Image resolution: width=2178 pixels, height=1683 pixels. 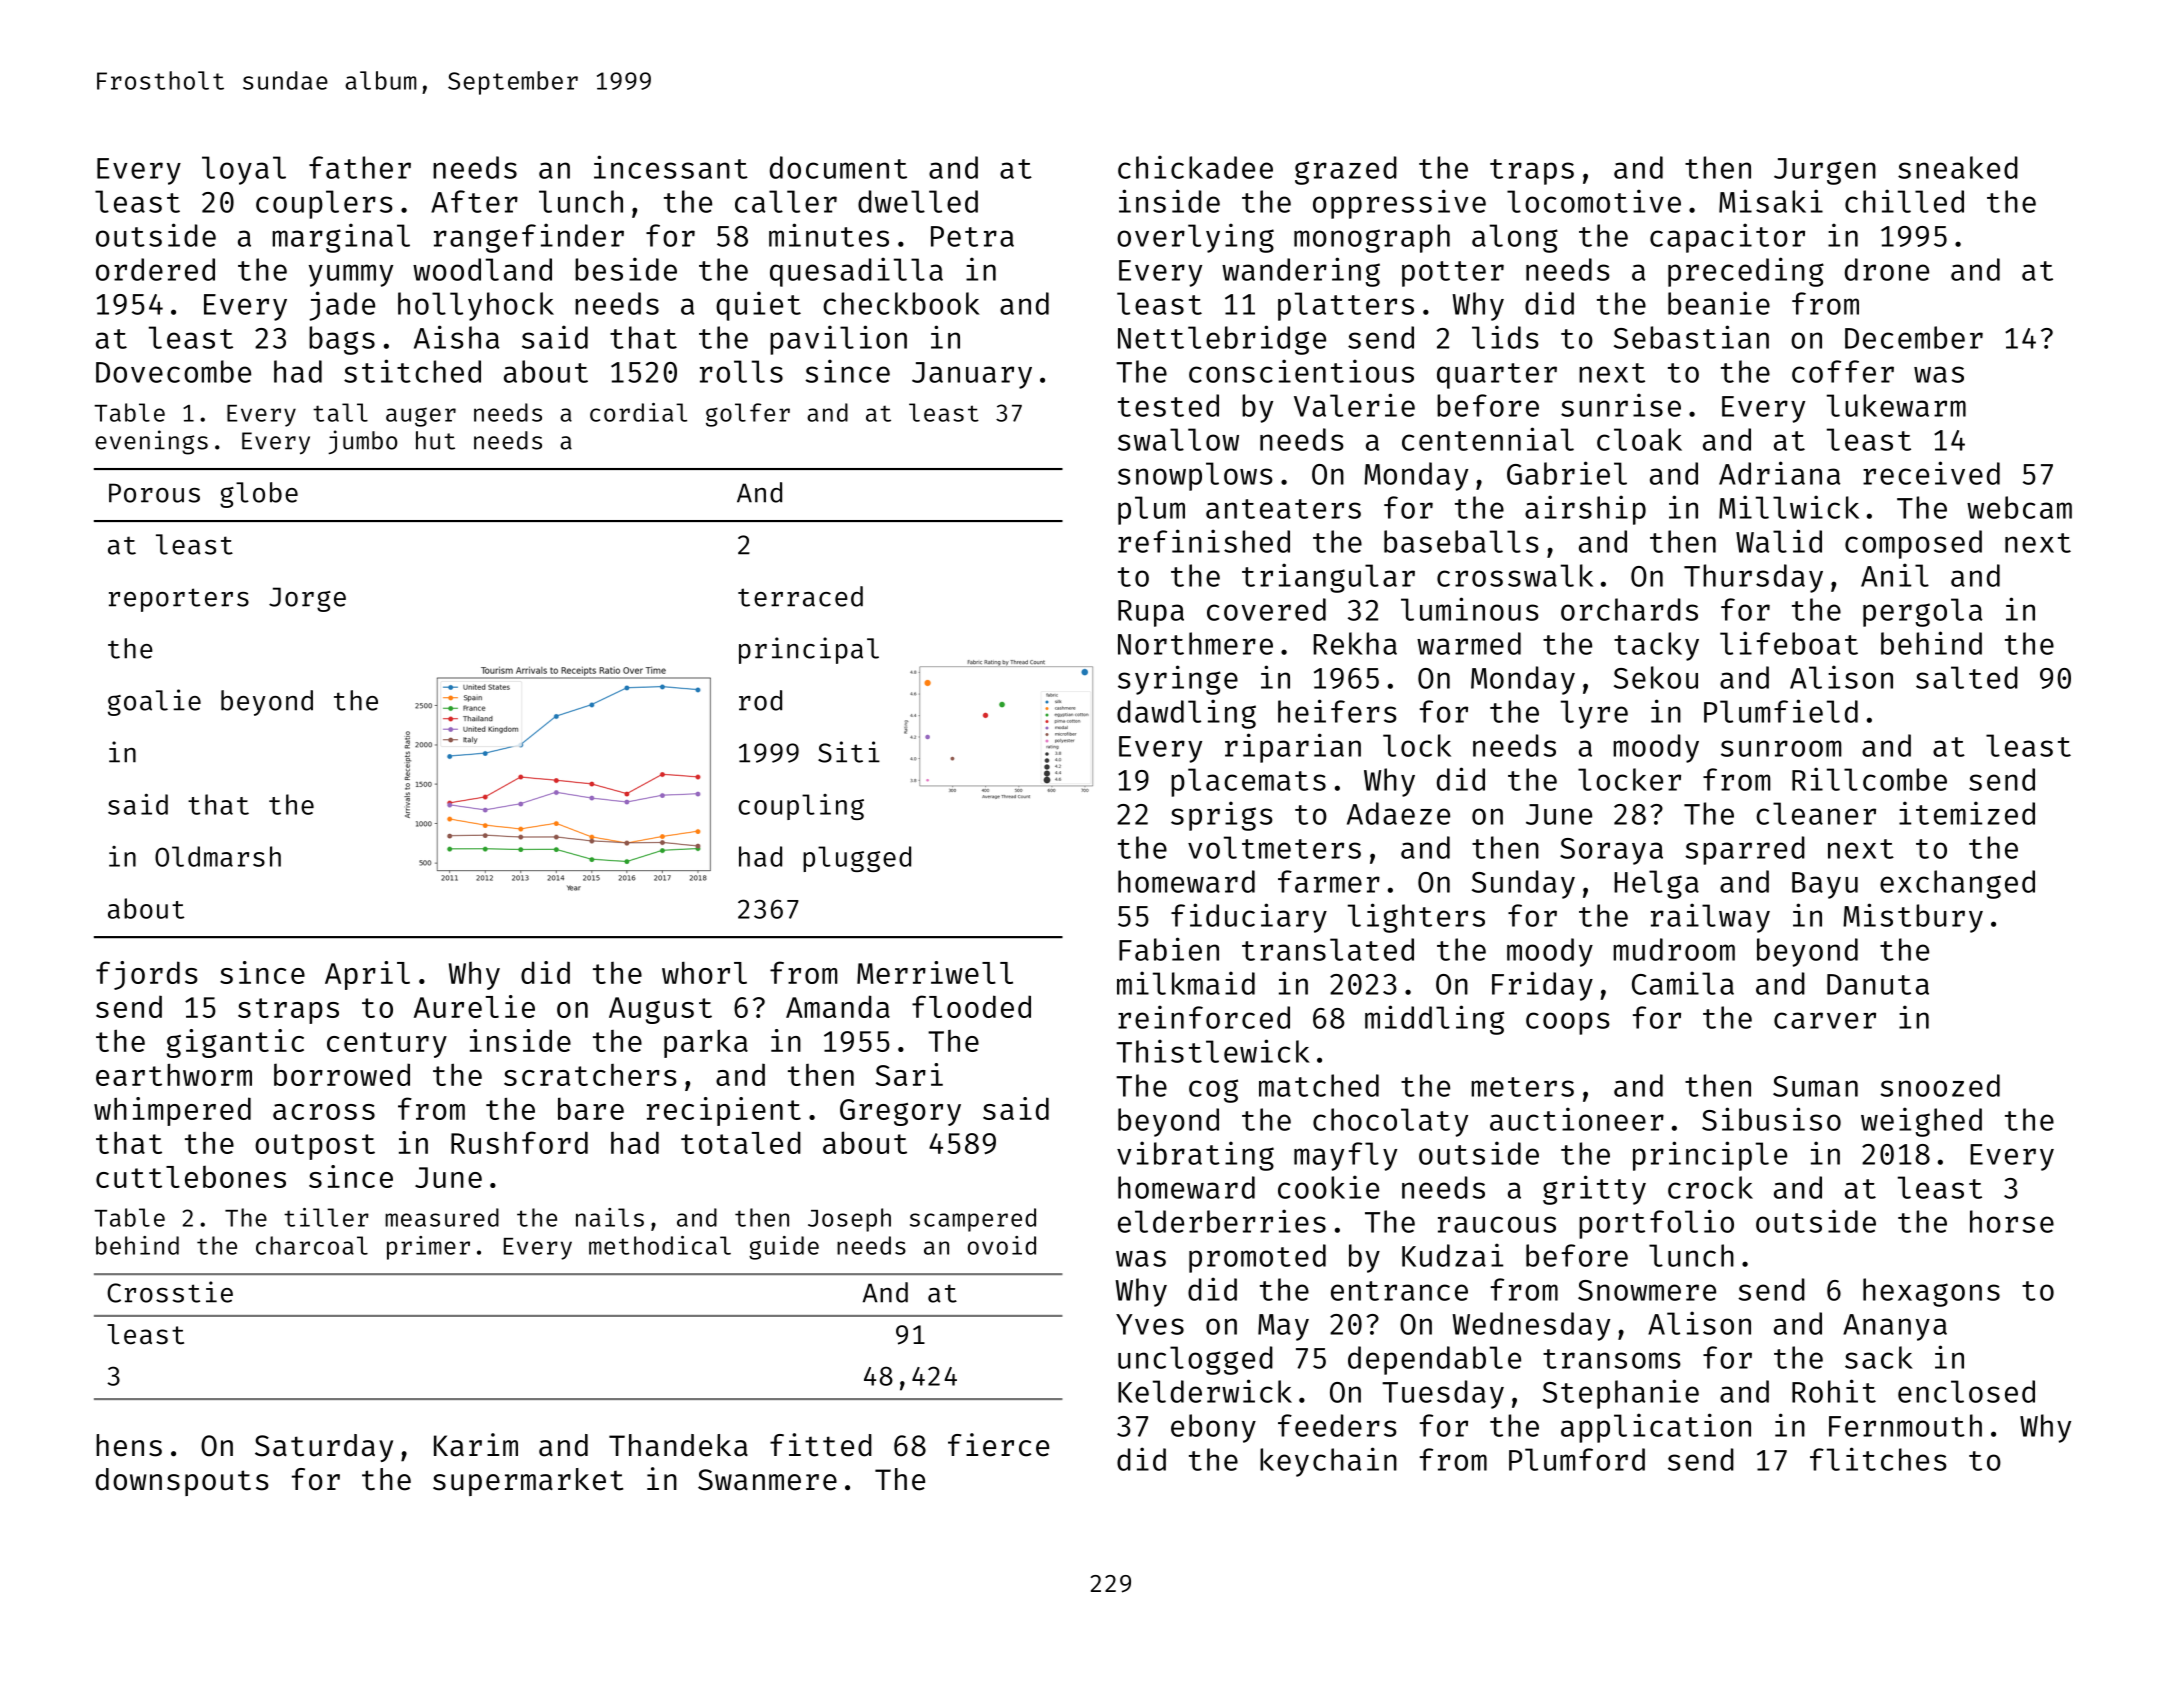 What do you see at coordinates (129, 1445) in the image?
I see `hens` at bounding box center [129, 1445].
